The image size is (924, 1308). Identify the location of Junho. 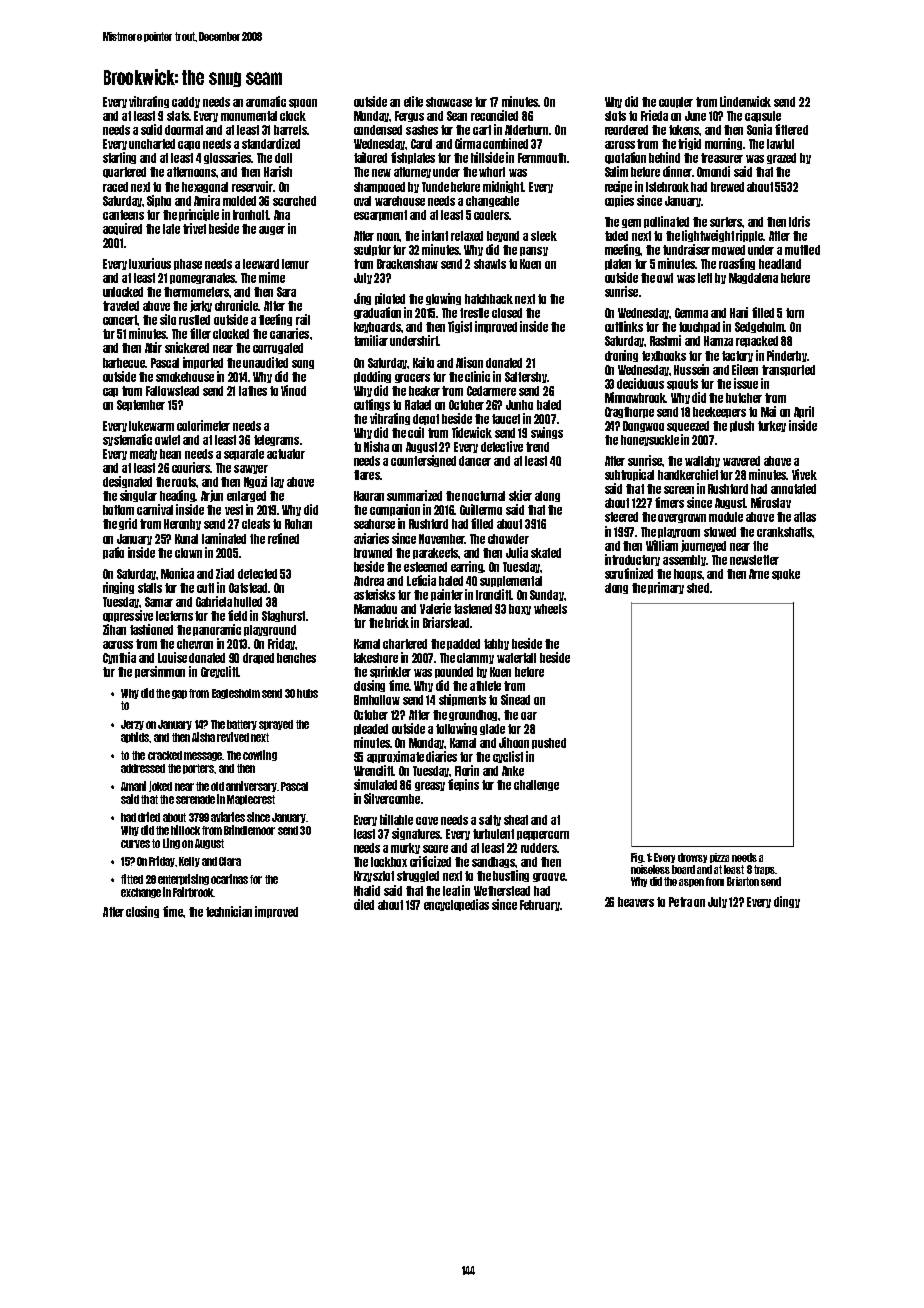
(519, 405).
